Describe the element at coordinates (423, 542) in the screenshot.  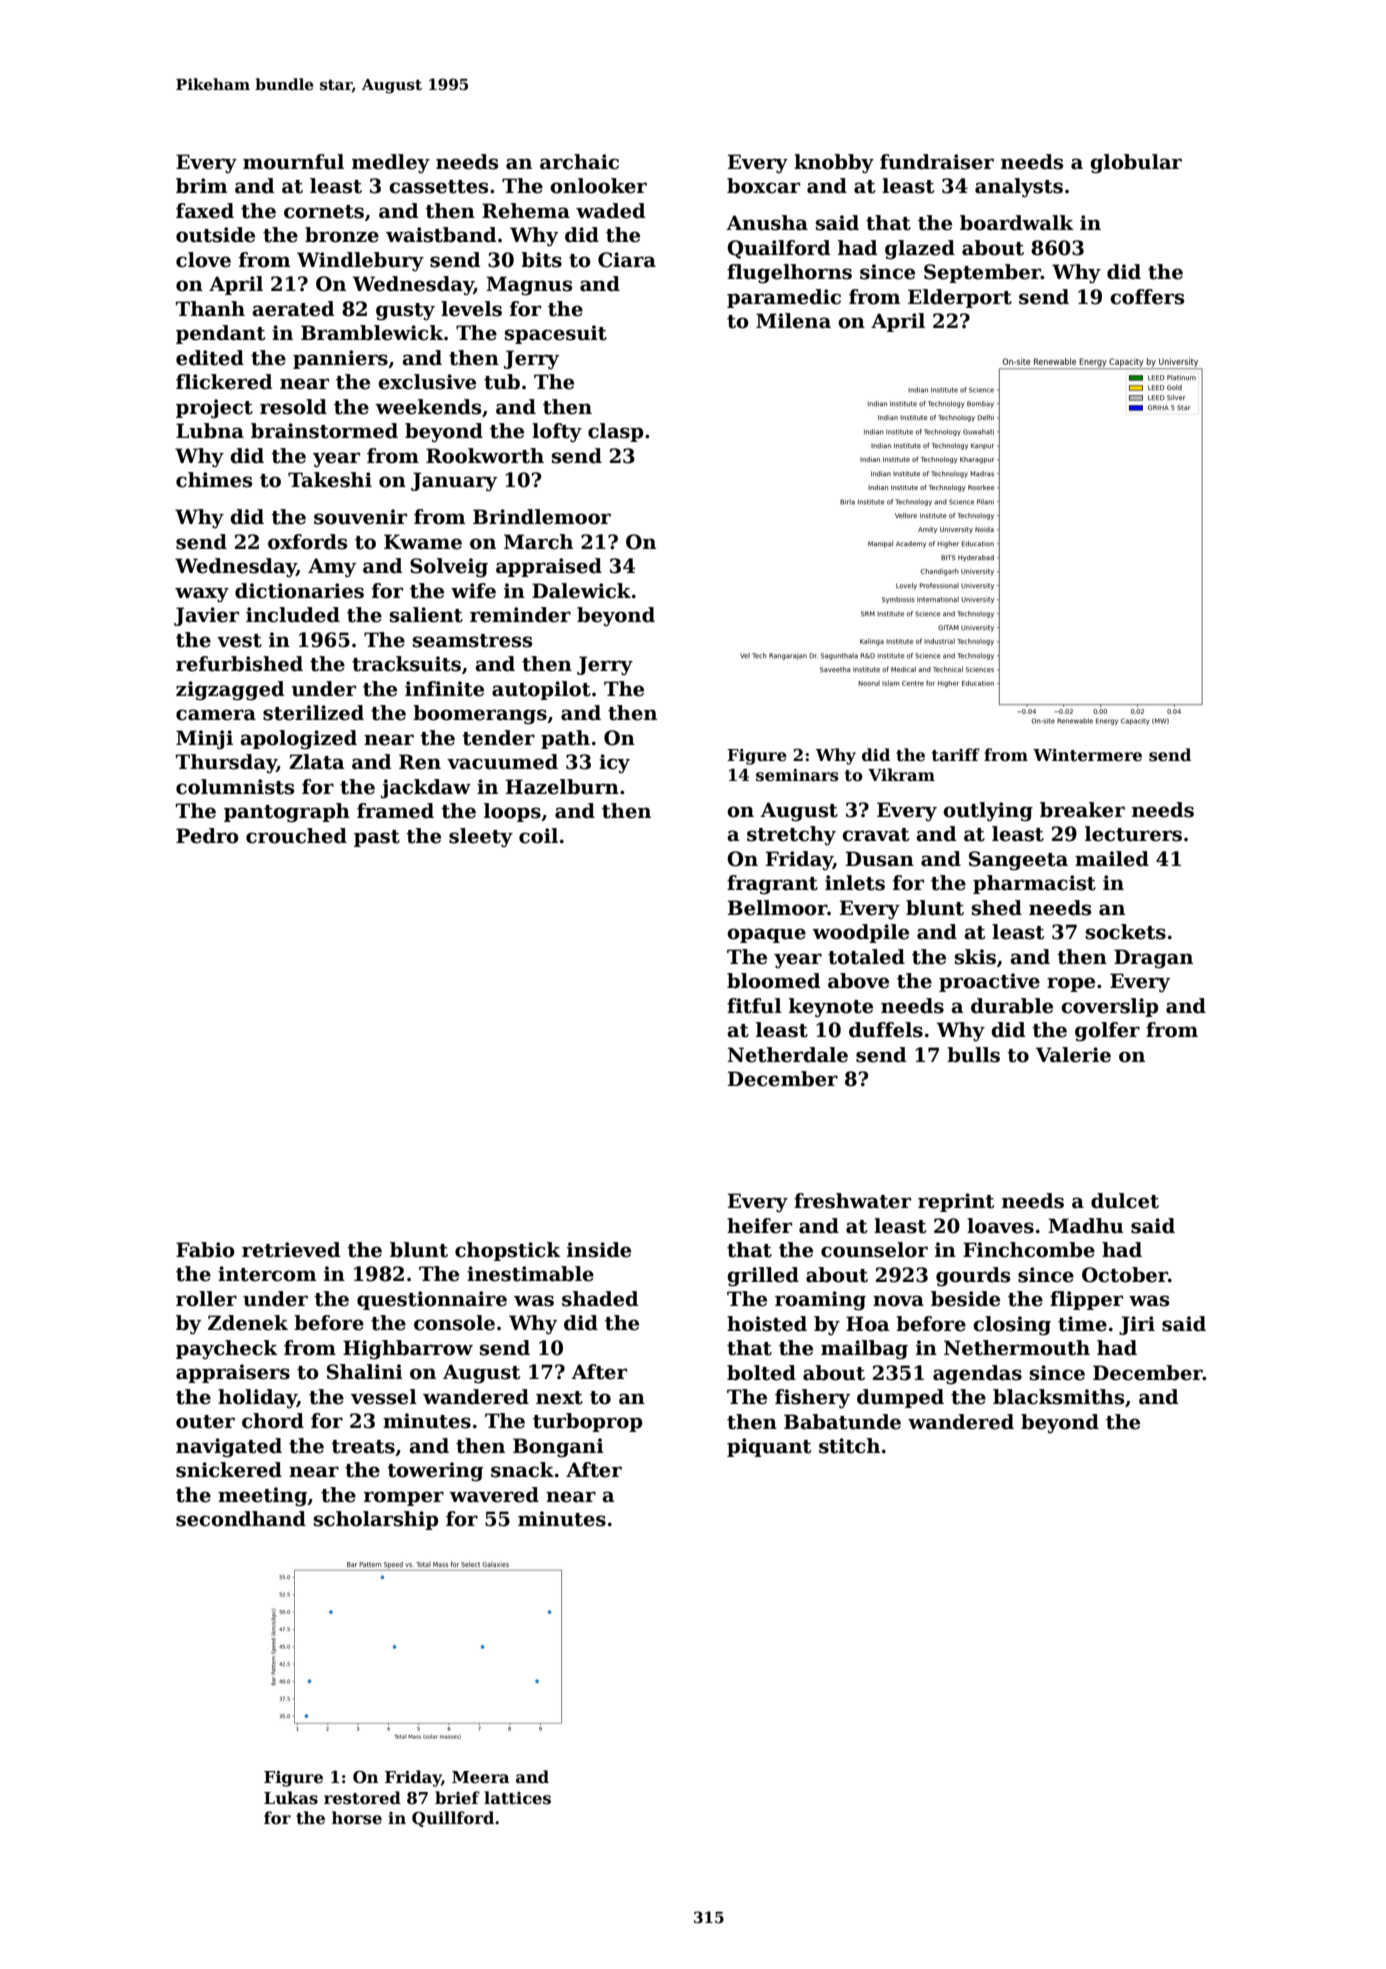
I see `Kwame` at that location.
